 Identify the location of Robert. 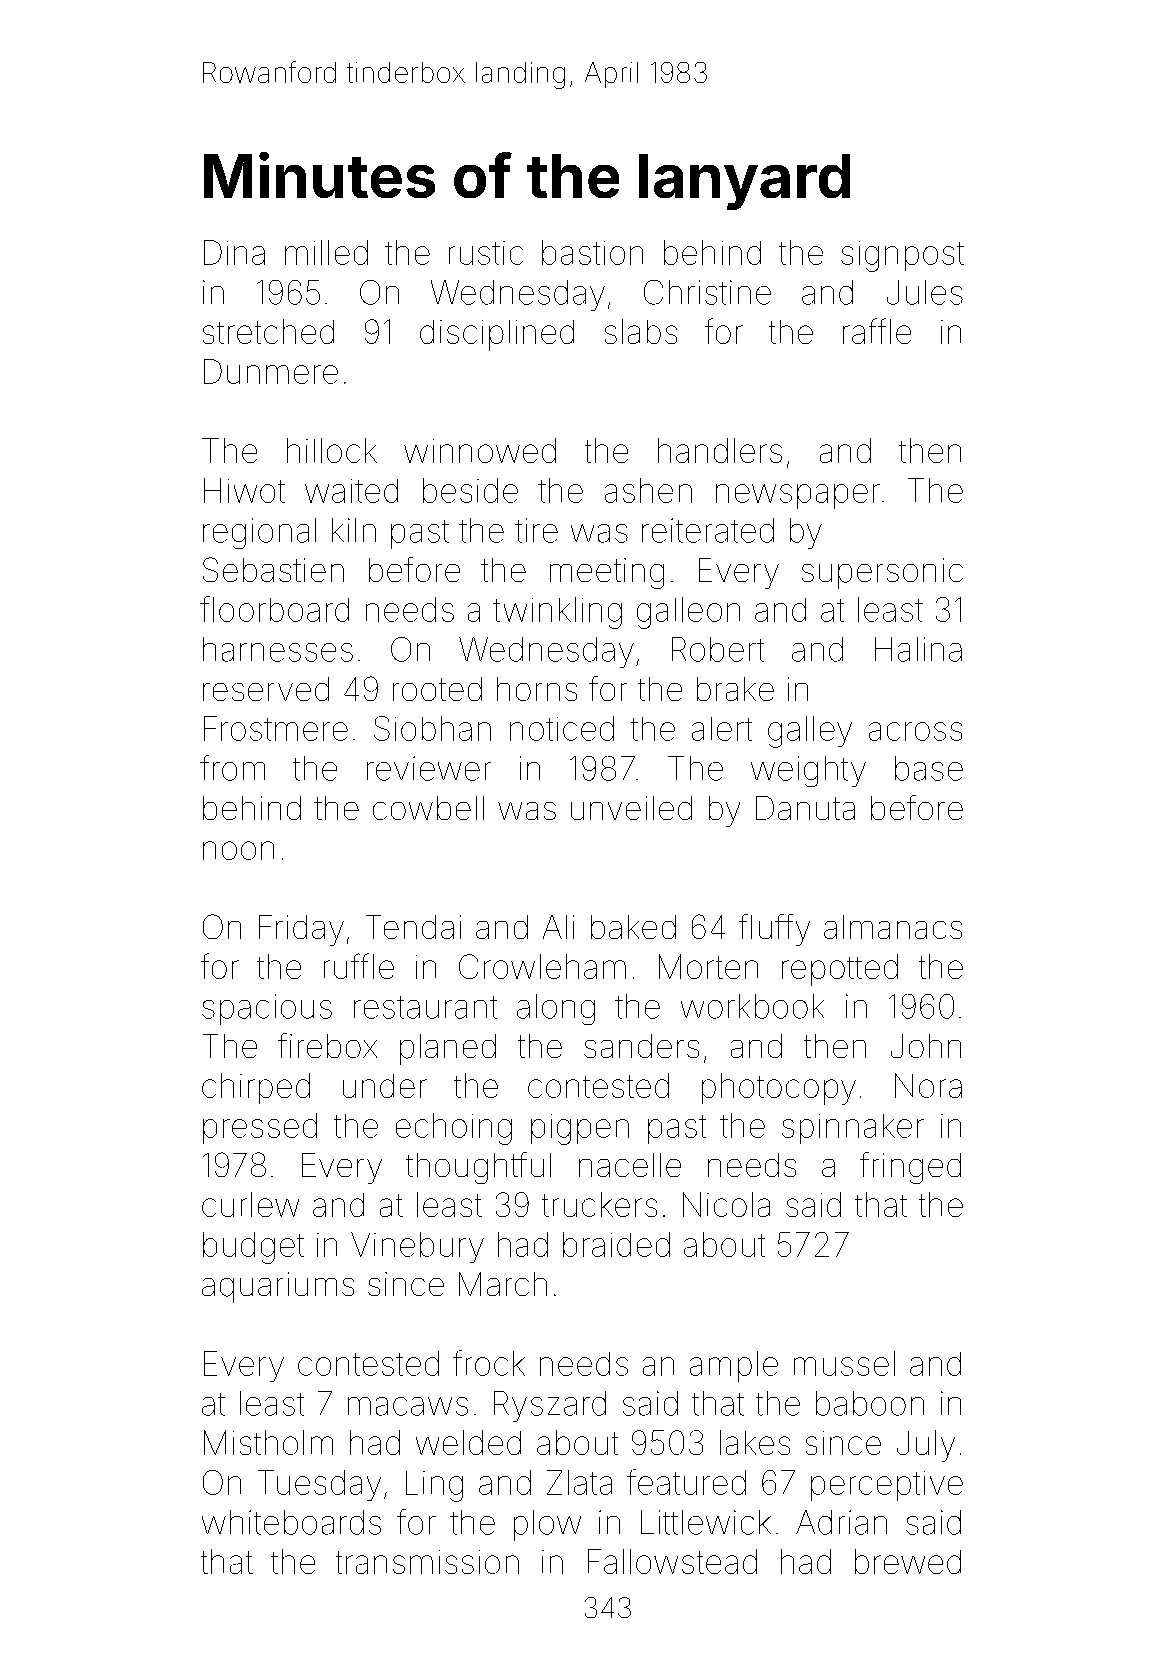
(718, 649).
